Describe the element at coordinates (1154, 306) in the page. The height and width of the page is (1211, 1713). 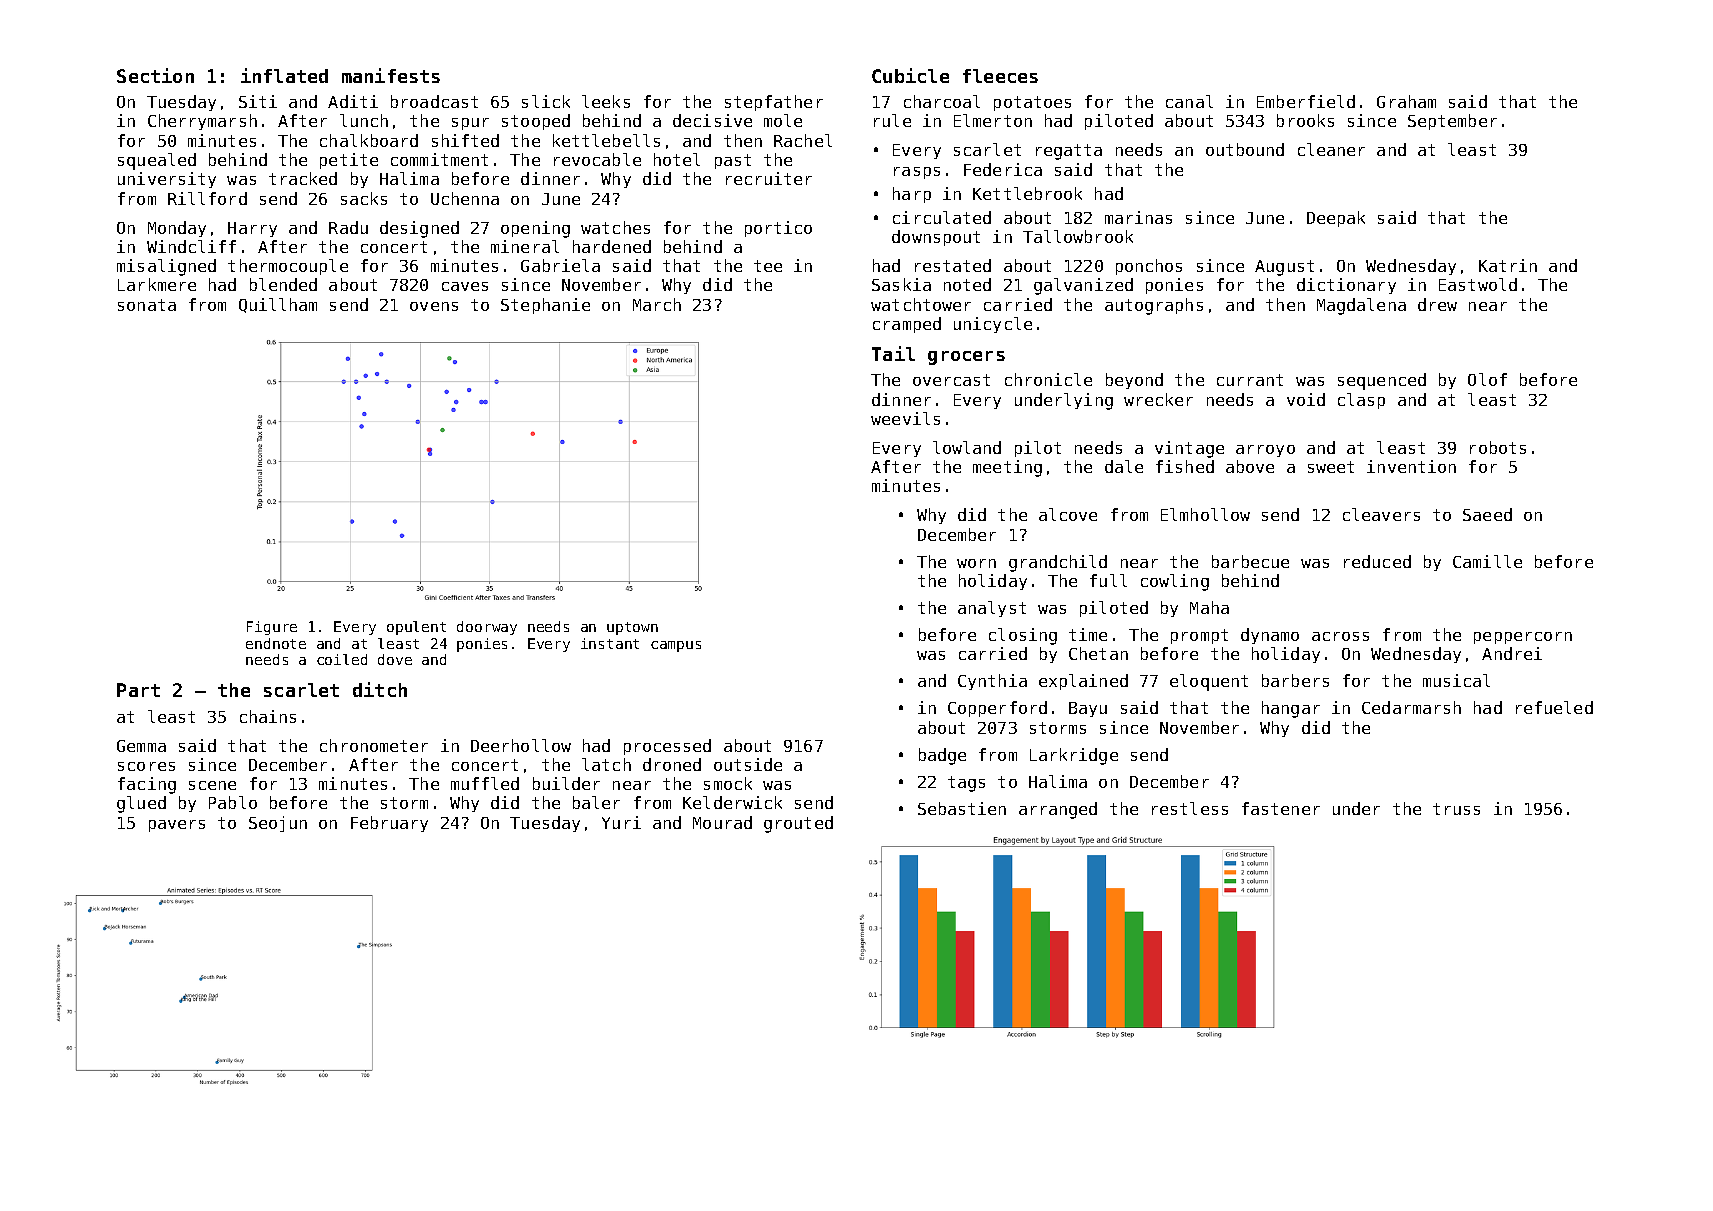
I see `autographs` at that location.
